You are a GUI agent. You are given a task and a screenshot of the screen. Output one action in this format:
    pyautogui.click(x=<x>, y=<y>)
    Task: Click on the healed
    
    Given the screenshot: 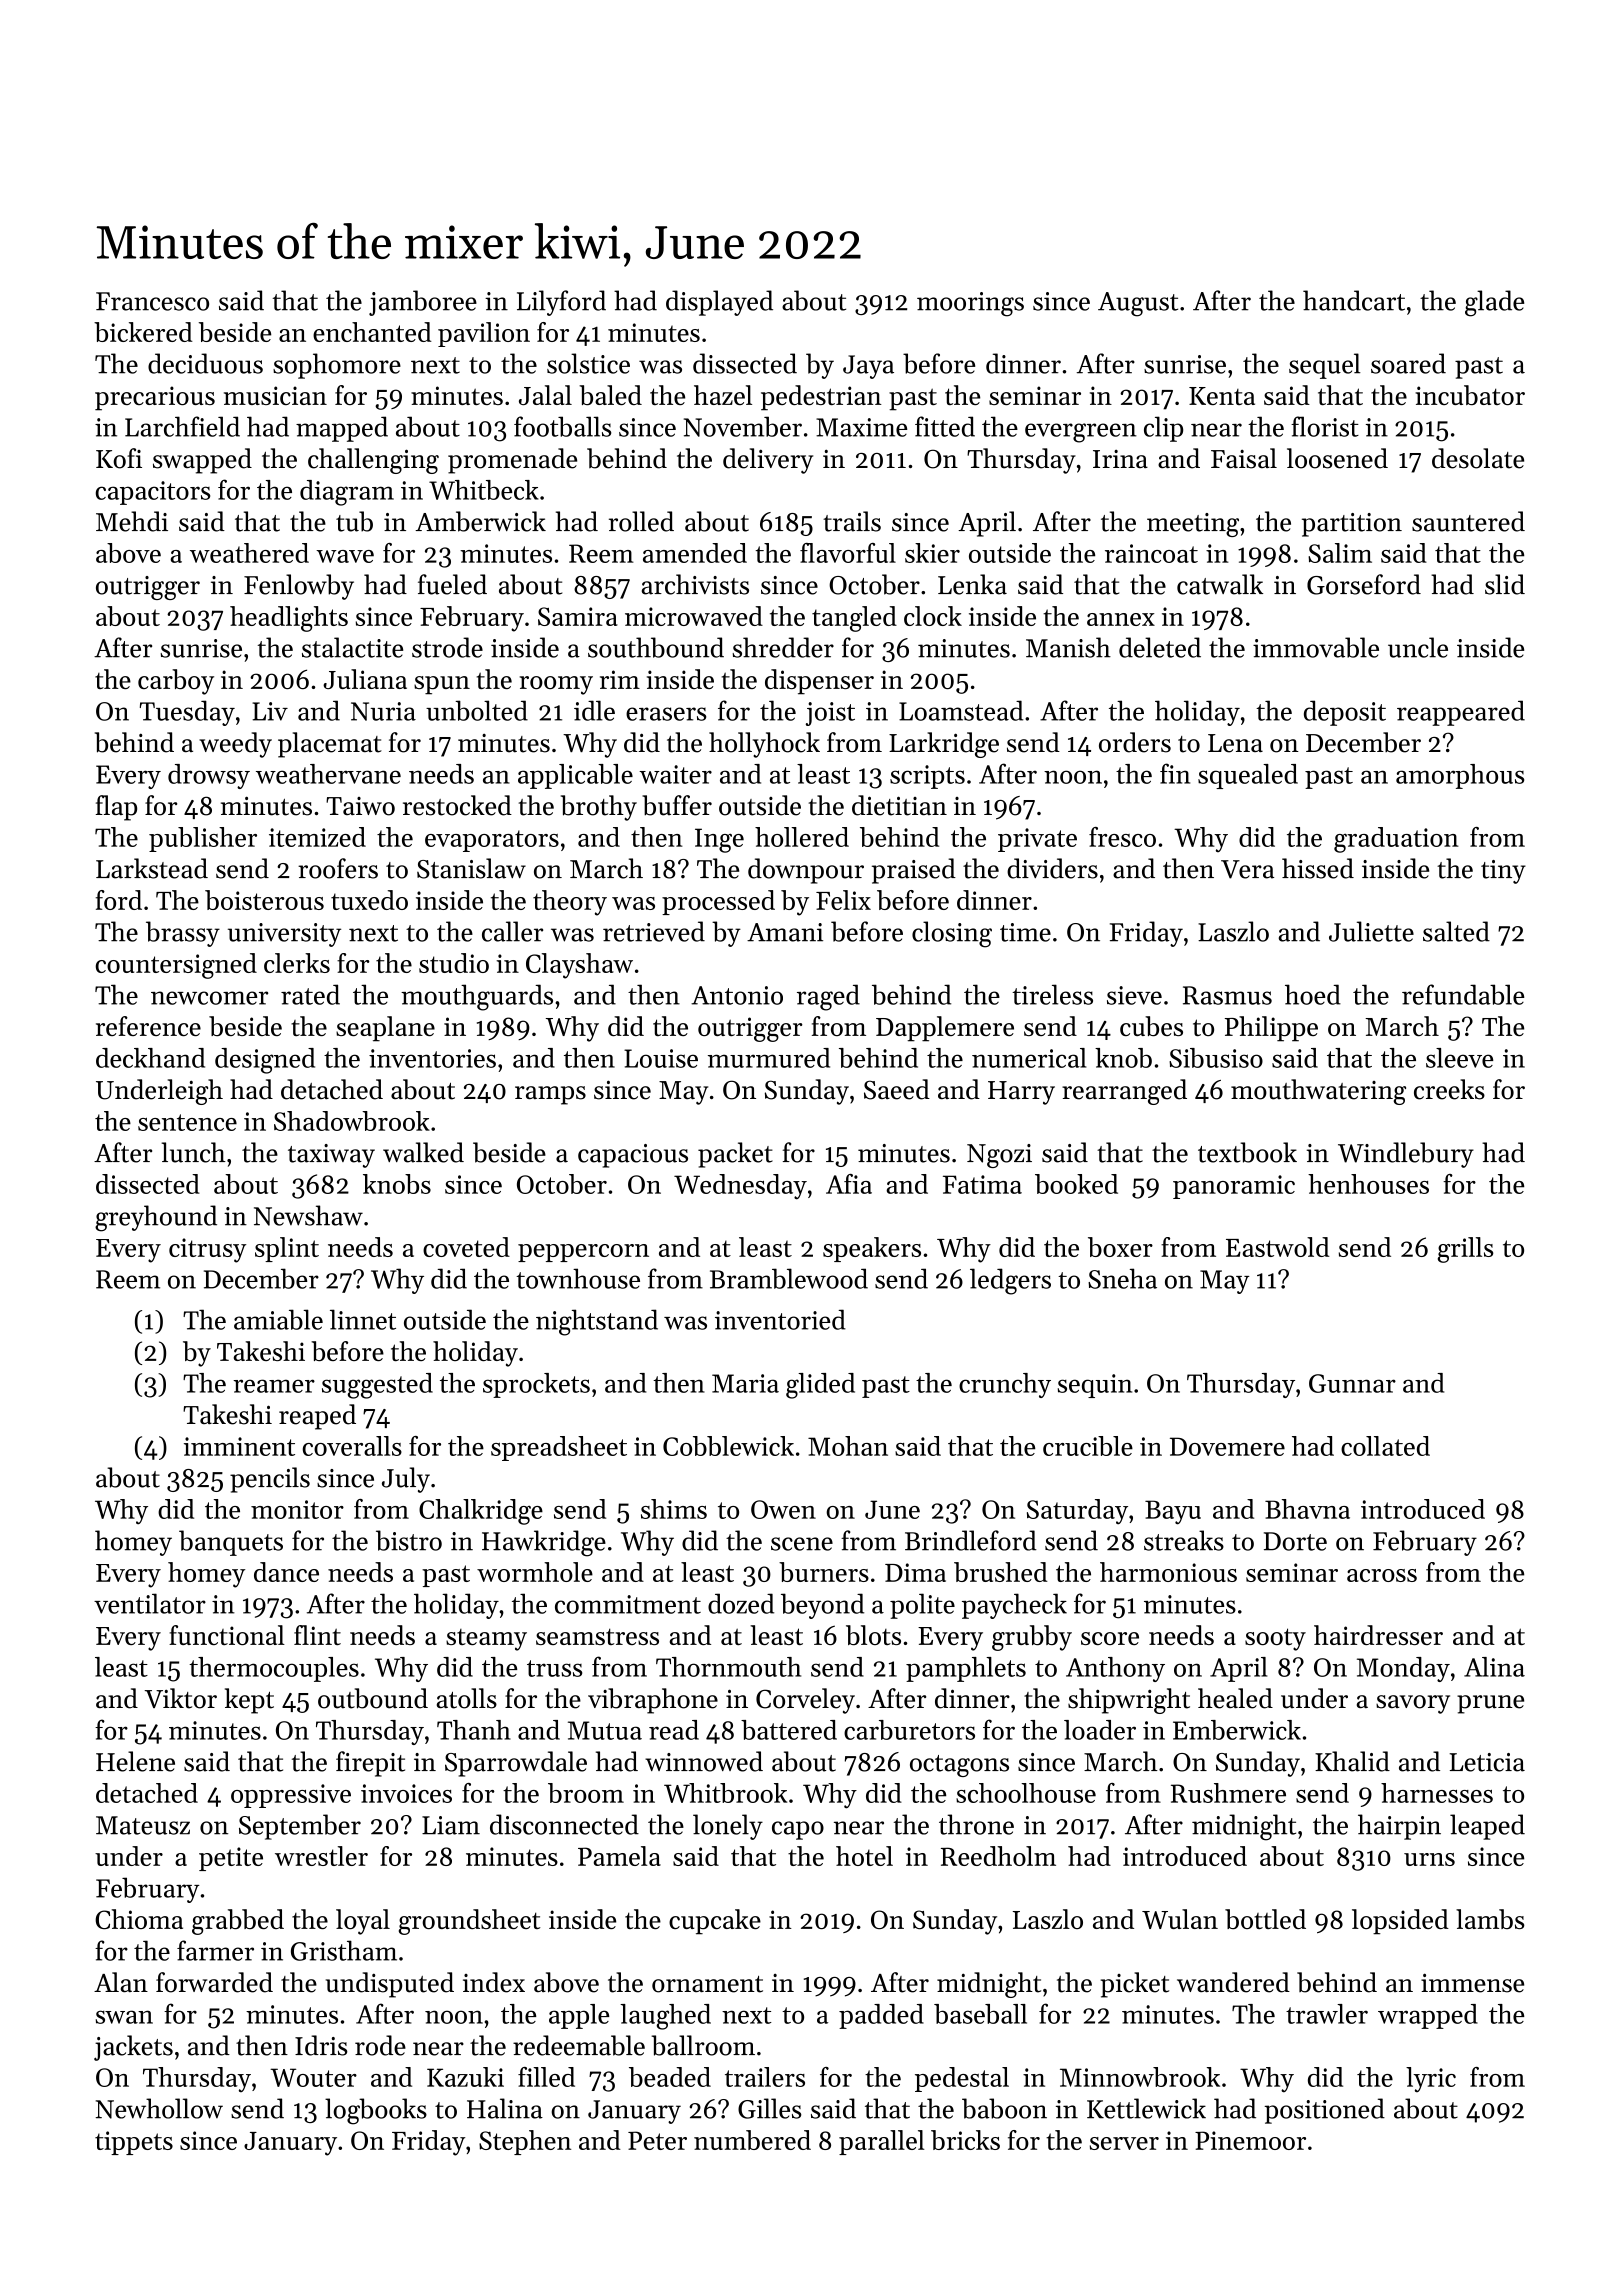 What is the action you would take?
    pyautogui.click(x=1235, y=1698)
